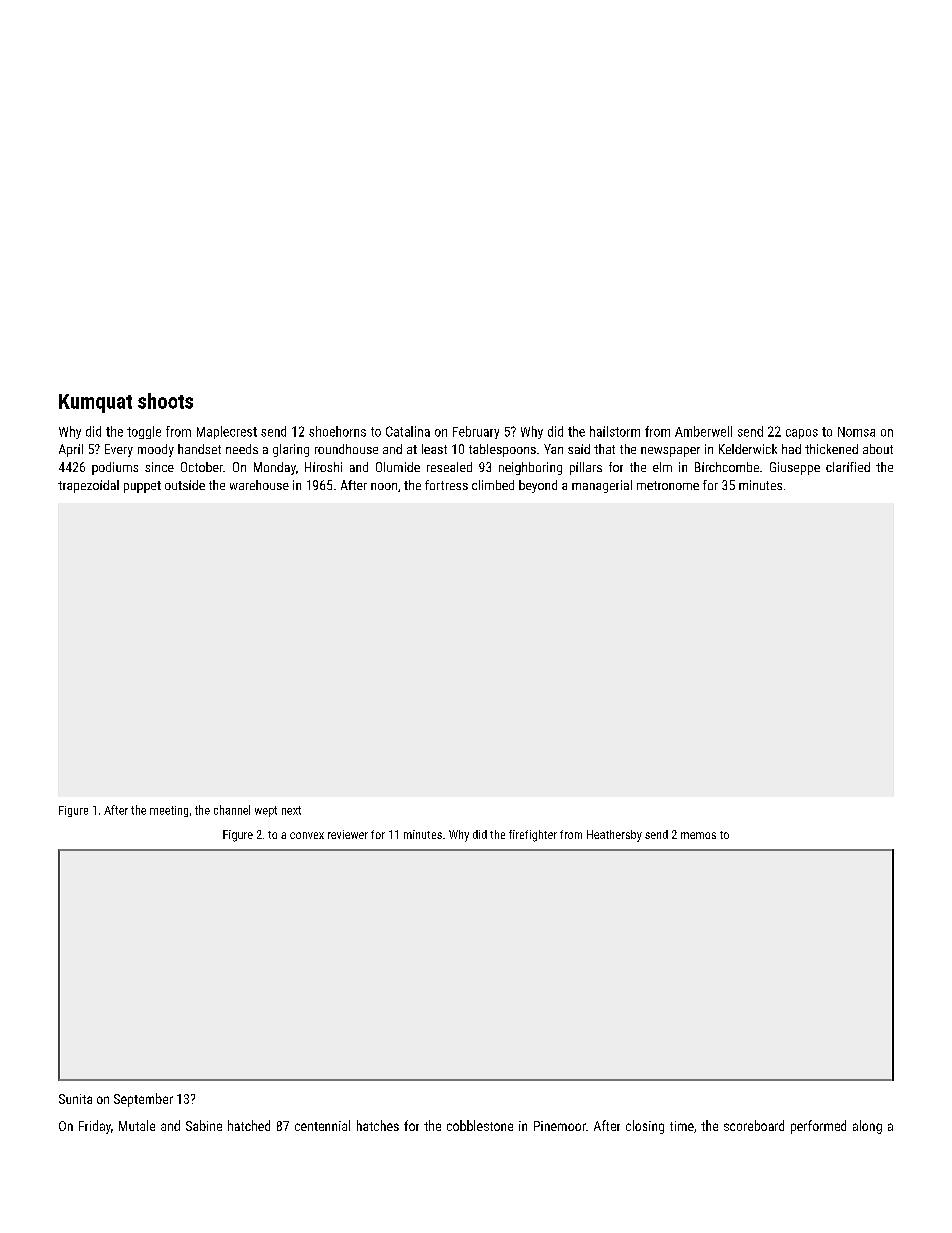  I want to click on centennial, so click(322, 1125).
